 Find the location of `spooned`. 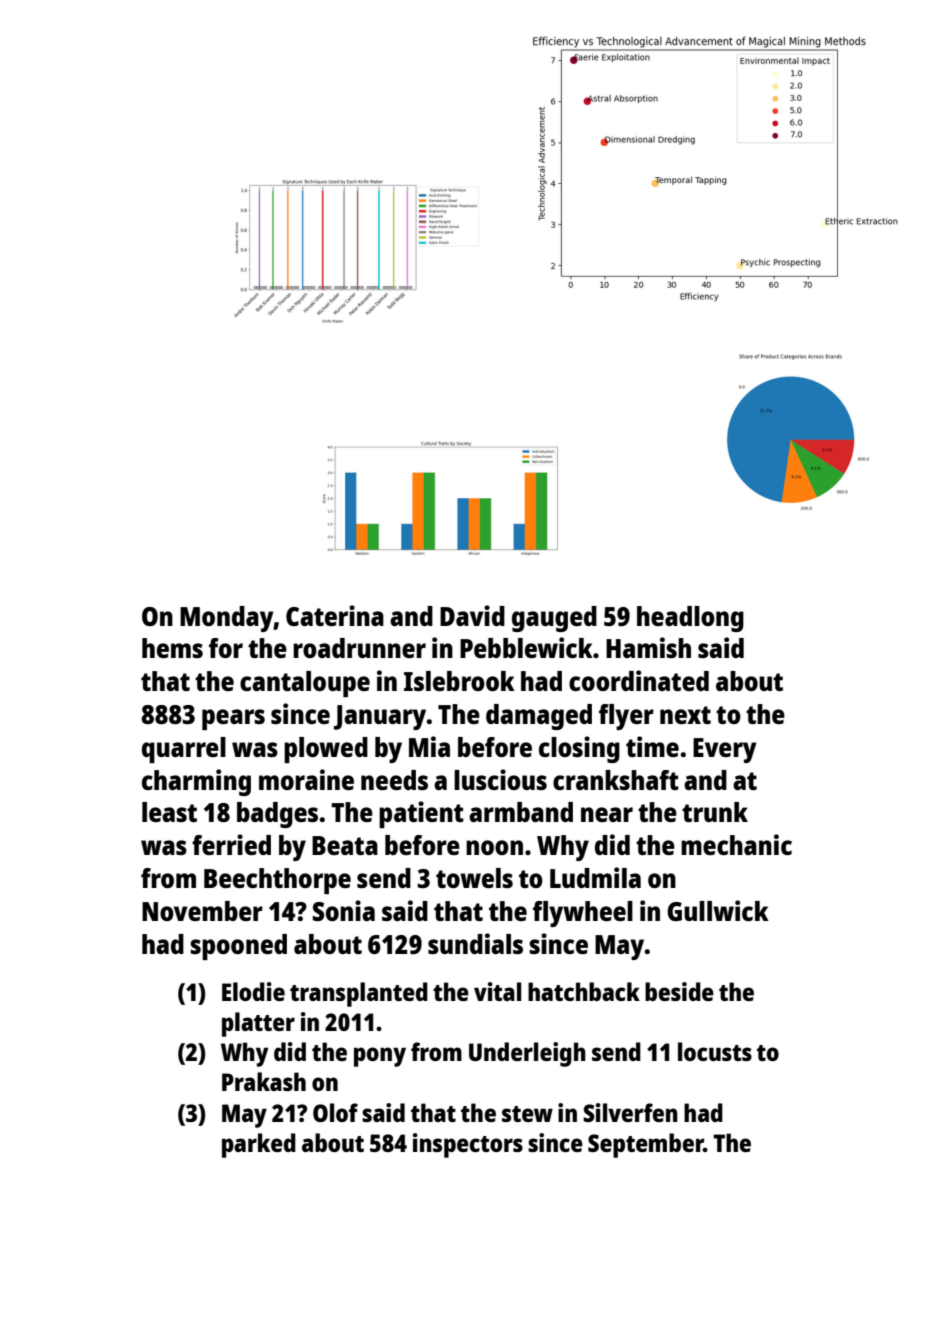

spooned is located at coordinates (238, 947).
